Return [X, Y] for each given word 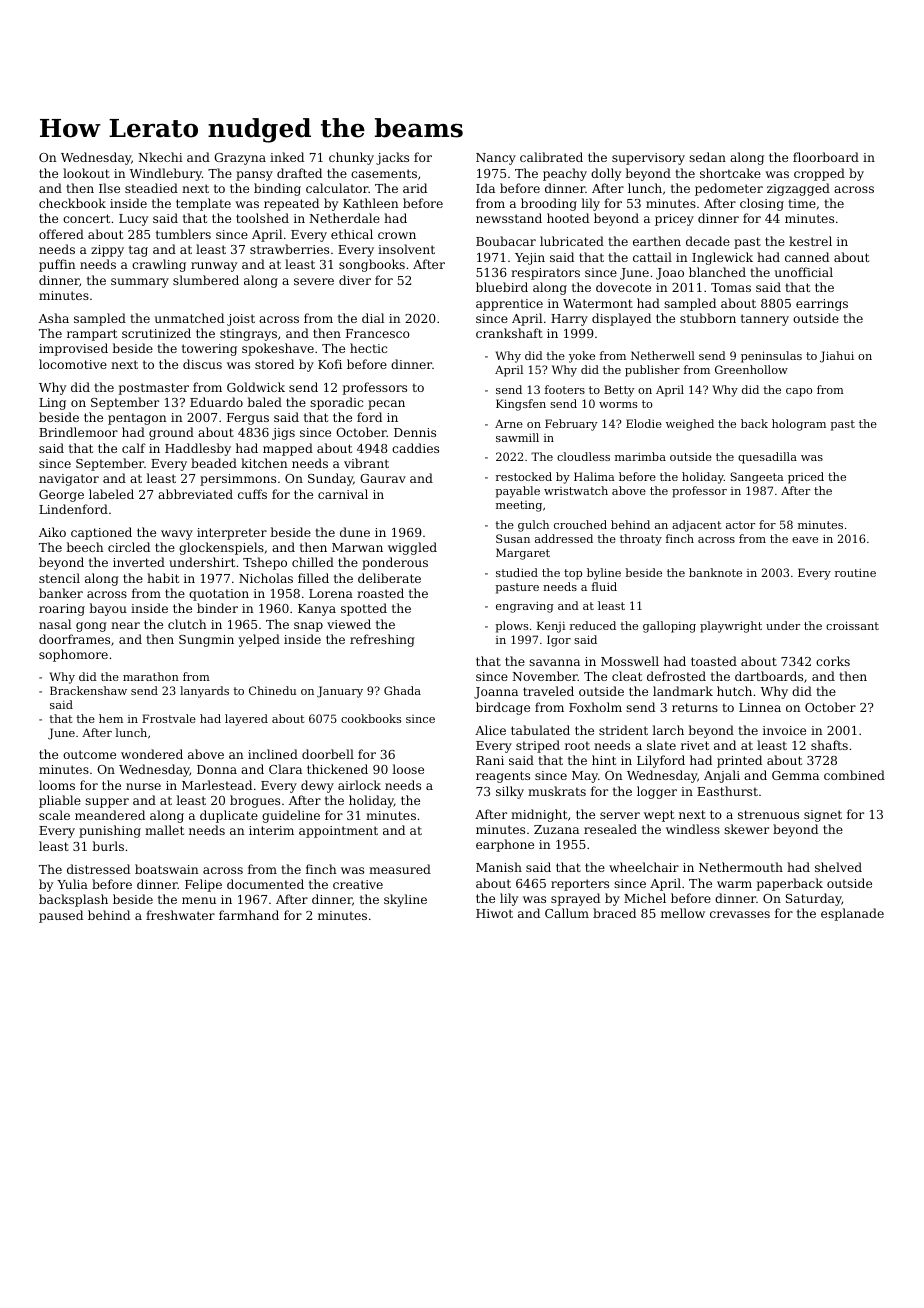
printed [739, 761]
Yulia [72, 884]
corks [833, 661]
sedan [707, 157]
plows [512, 627]
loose [408, 769]
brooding [549, 204]
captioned [101, 533]
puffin [57, 265]
